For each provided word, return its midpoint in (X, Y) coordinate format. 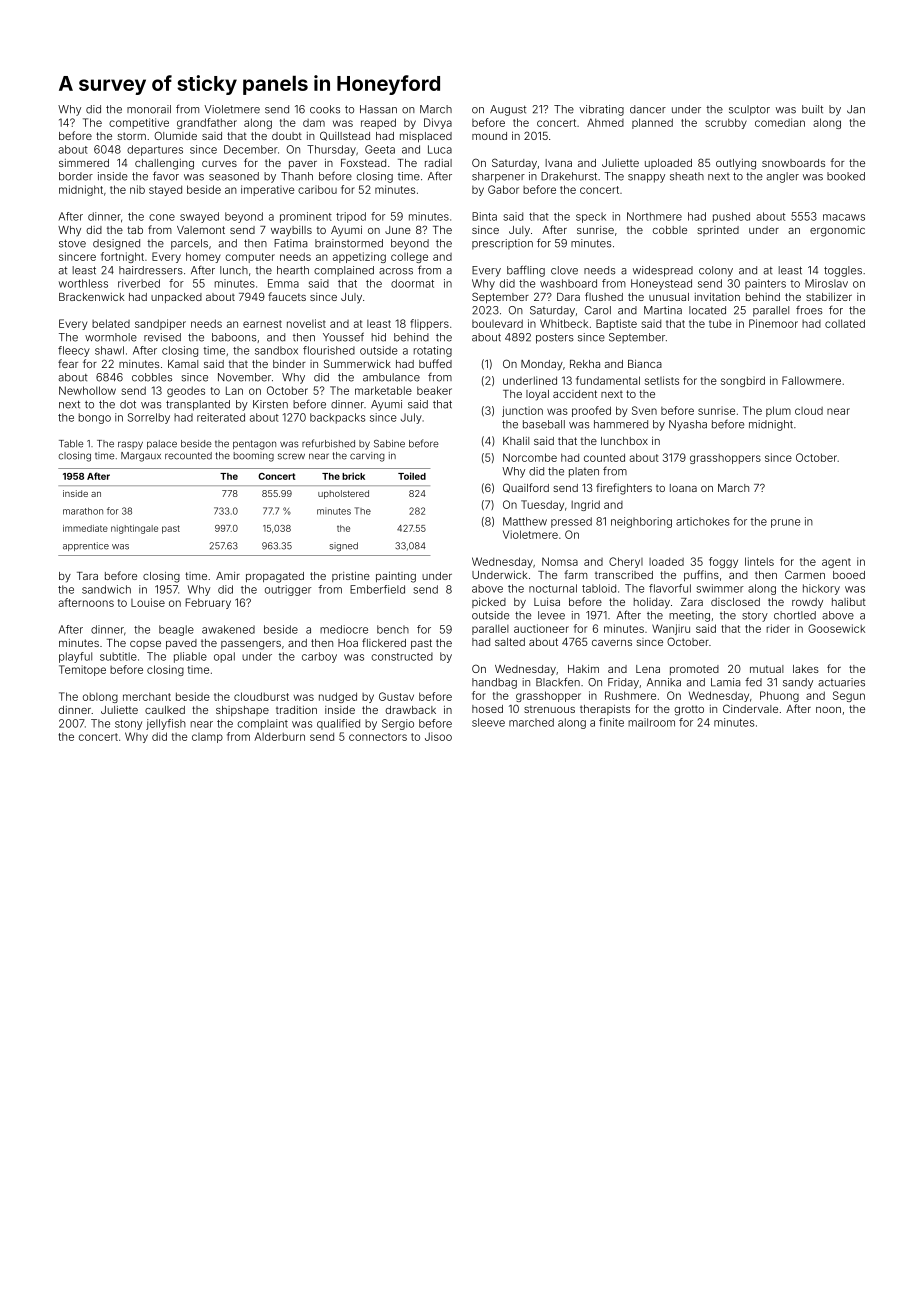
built (812, 109)
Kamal (183, 364)
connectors (378, 737)
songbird (743, 381)
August (508, 110)
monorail (149, 109)
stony (128, 725)
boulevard (497, 323)
